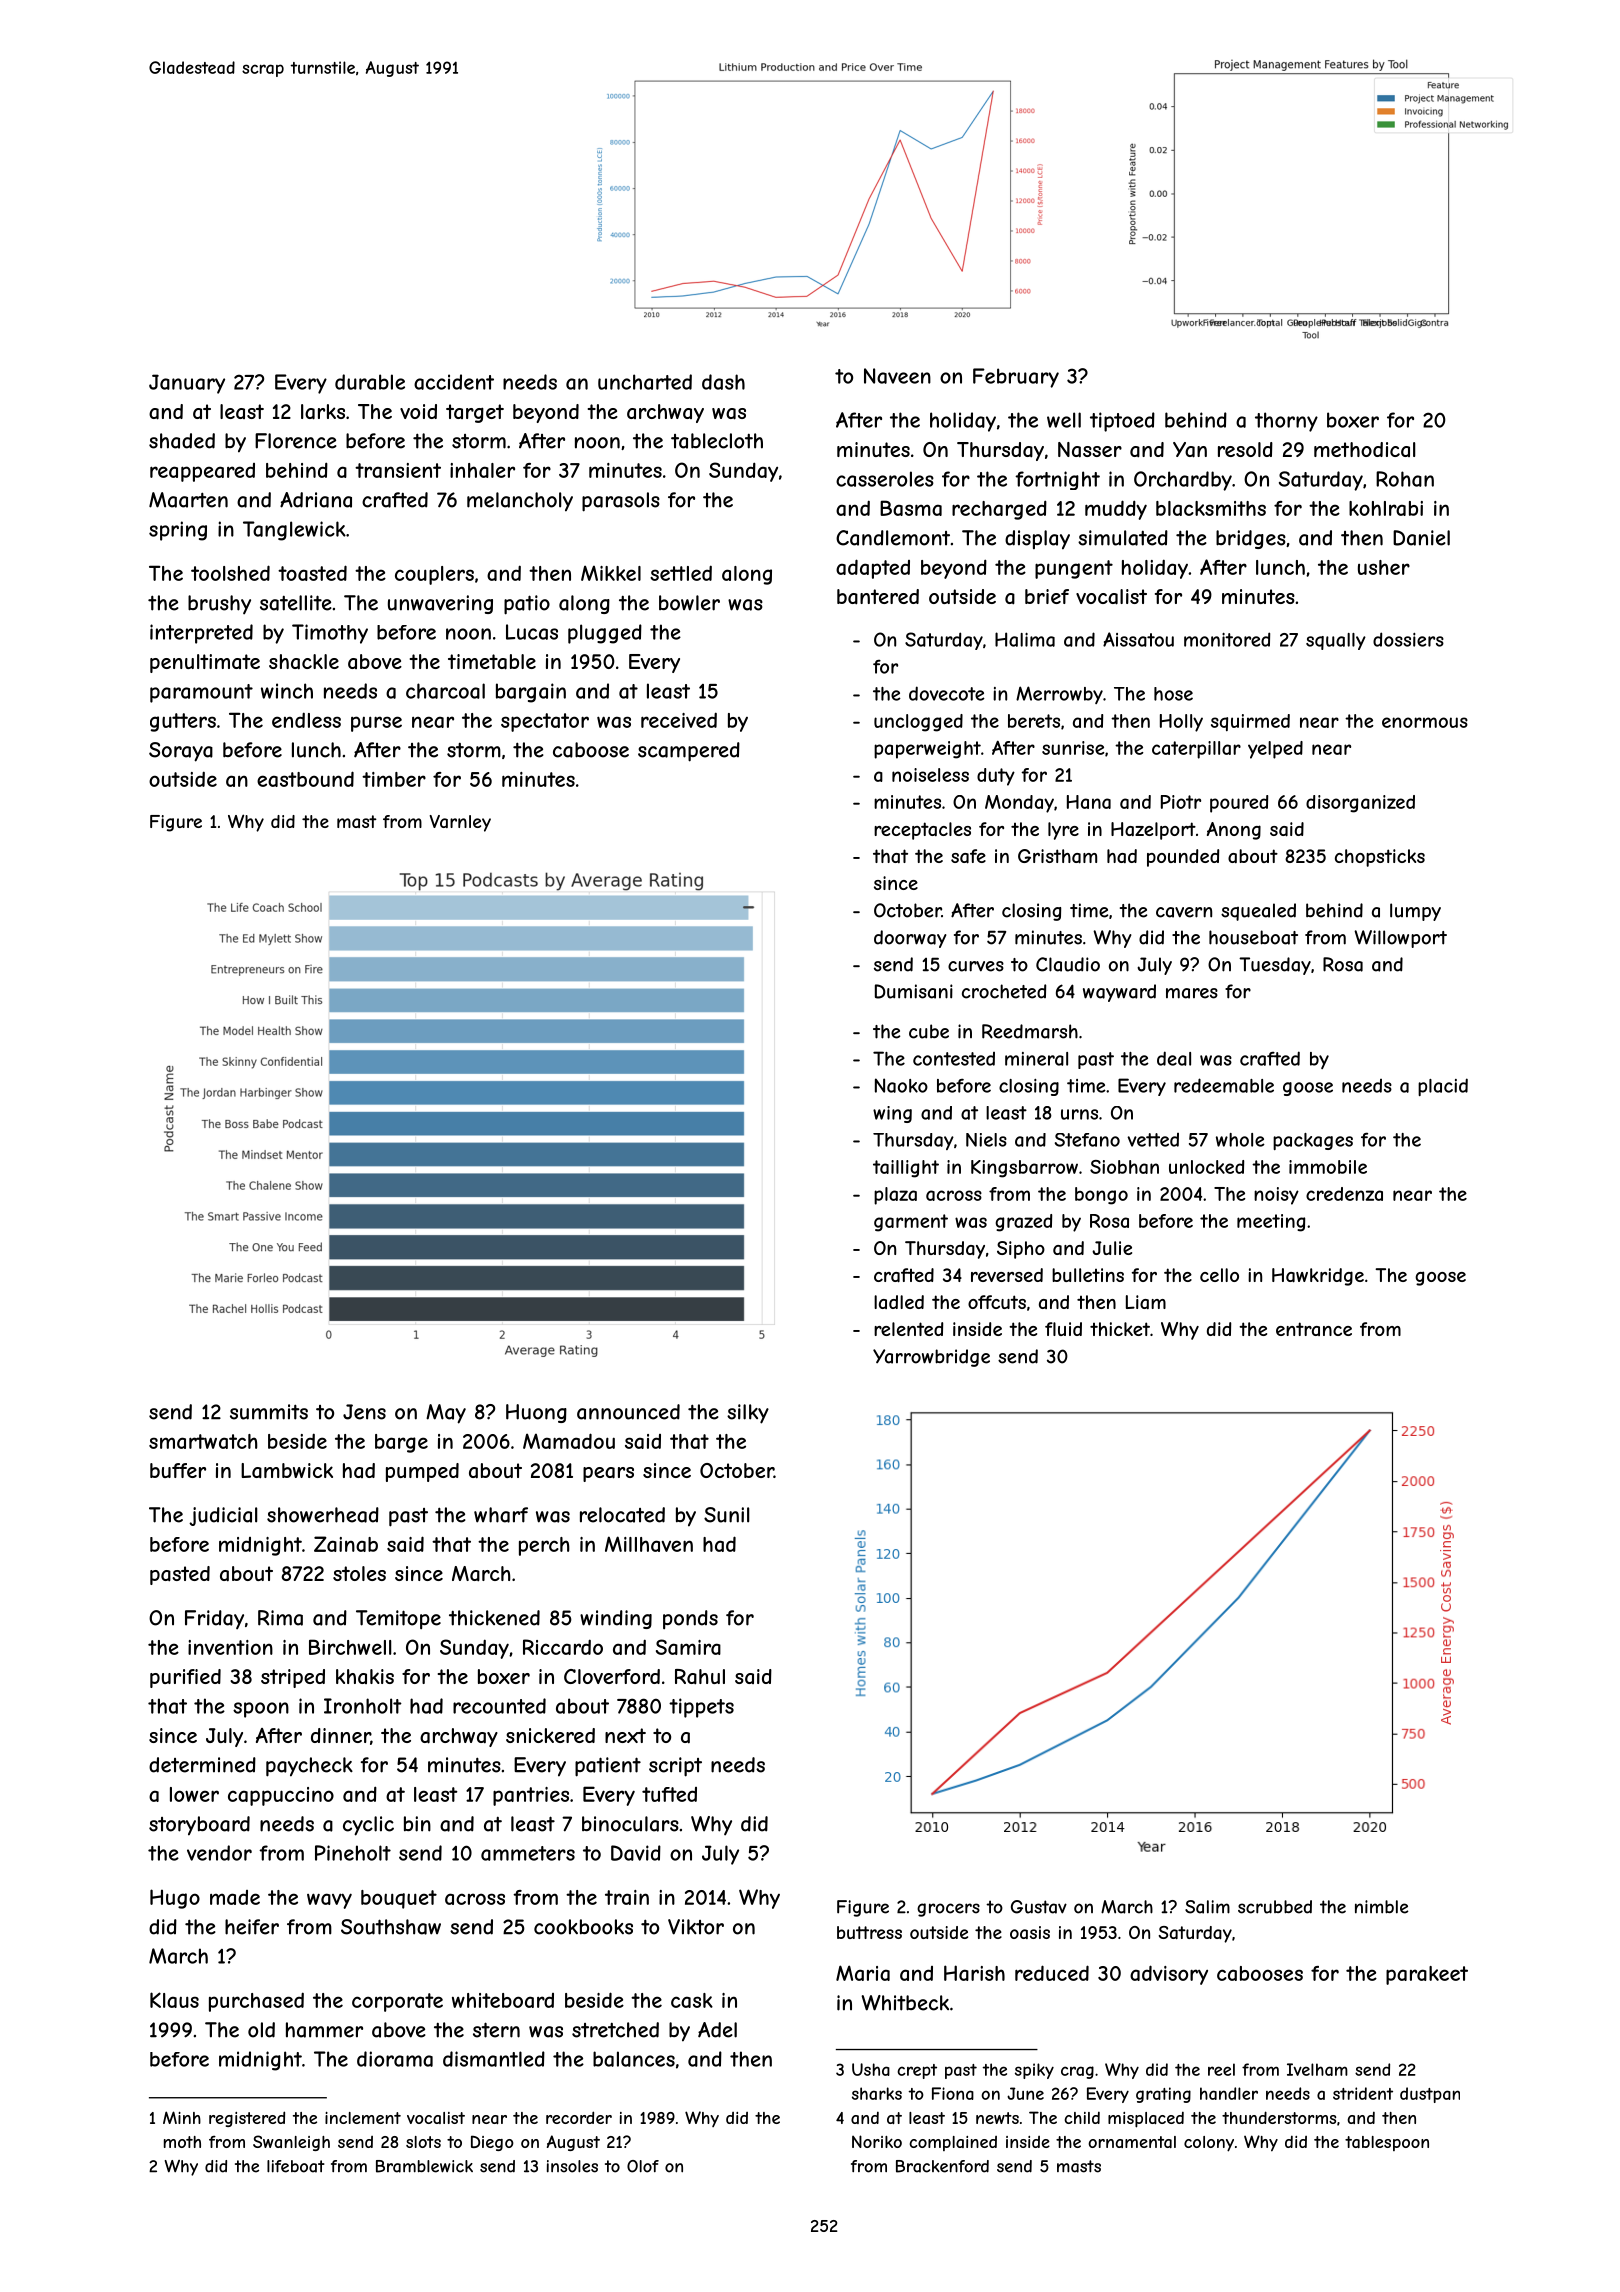  What do you see at coordinates (1276, 1196) in the document?
I see `noisy` at bounding box center [1276, 1196].
